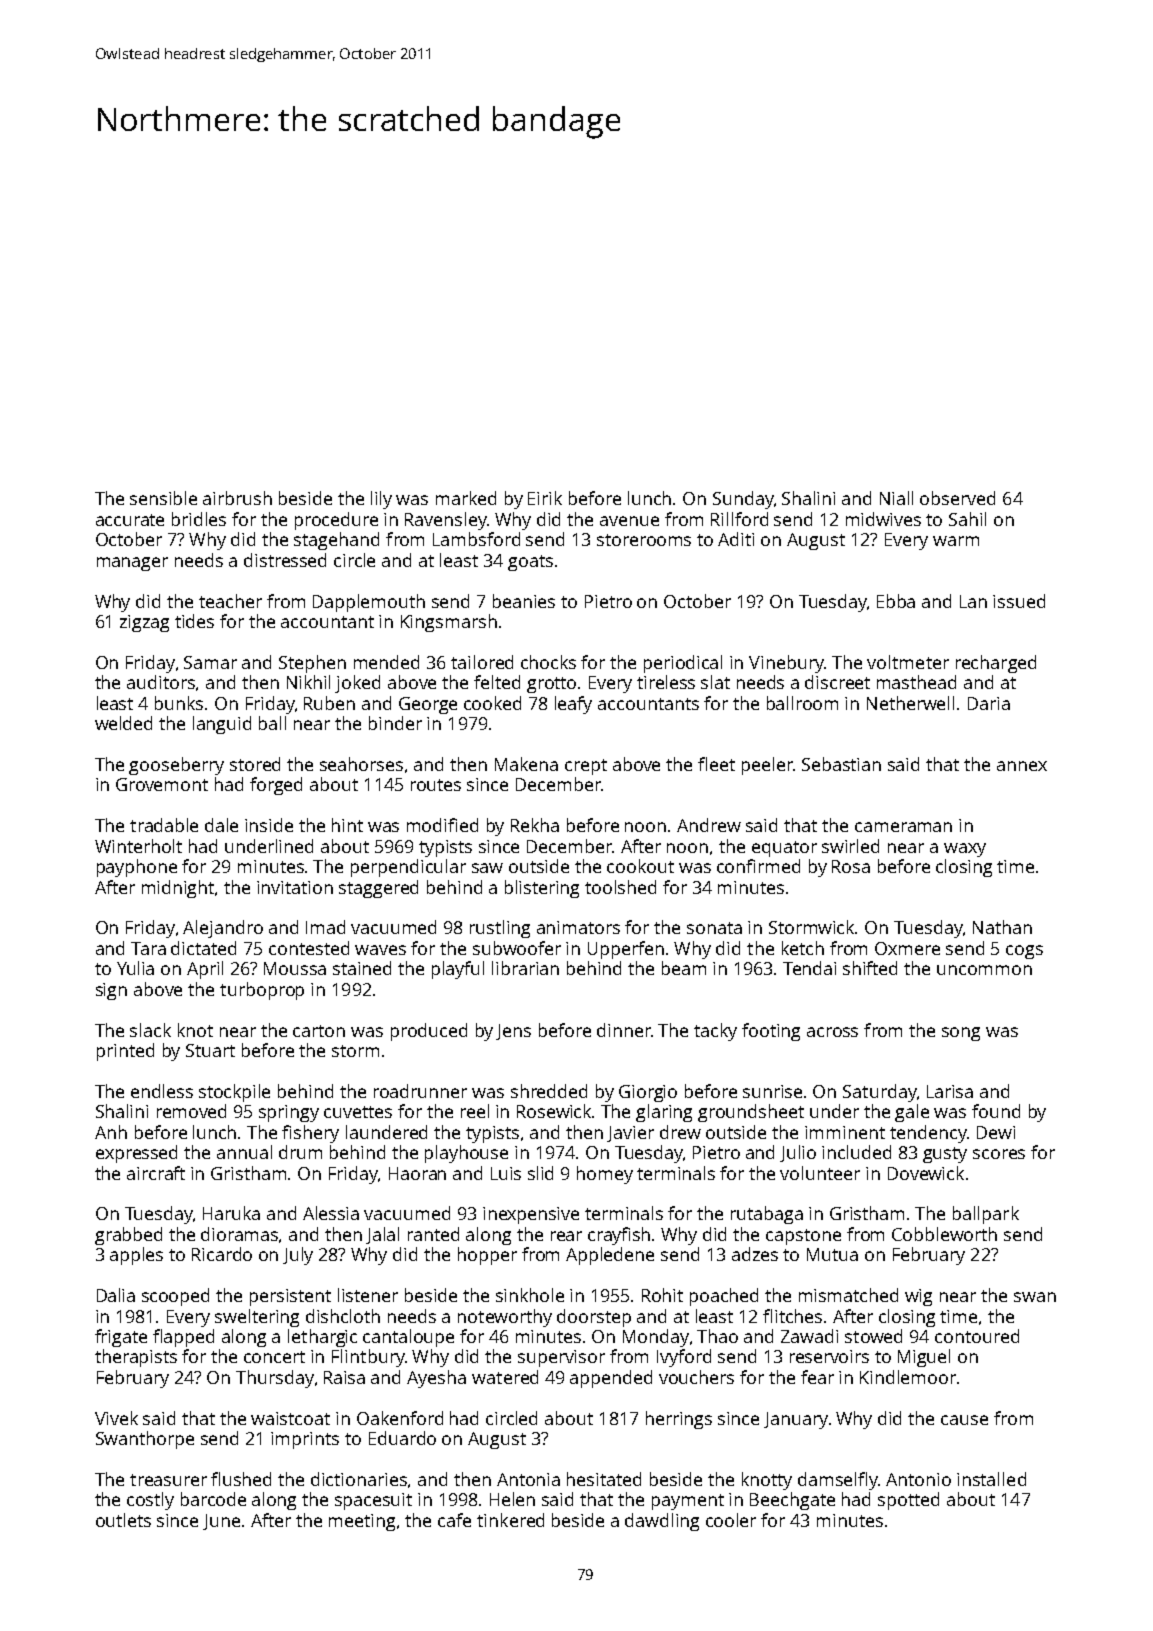  I want to click on Dalia, so click(116, 1295).
